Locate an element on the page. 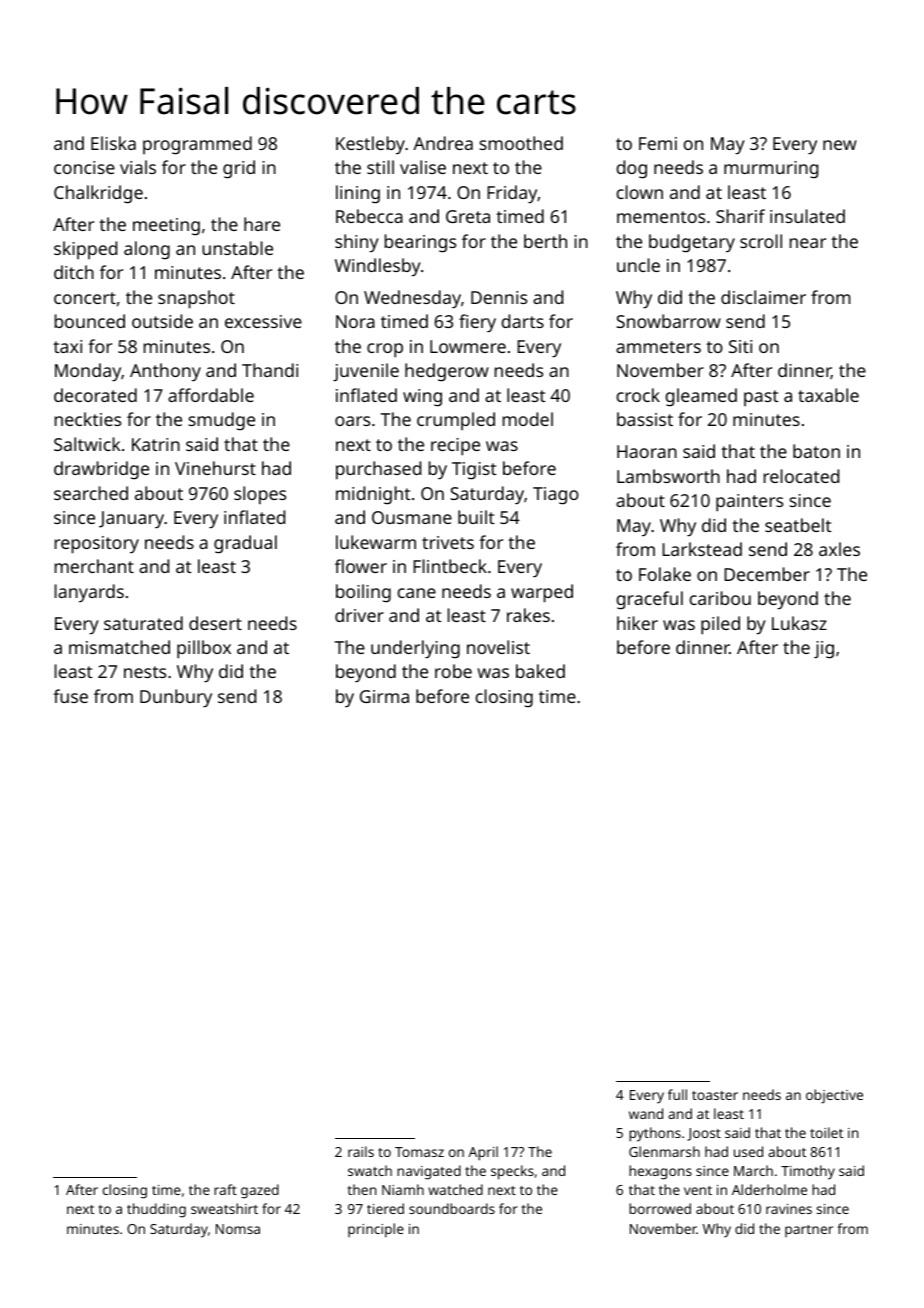 The width and height of the image is (924, 1308). excessive is located at coordinates (263, 321).
